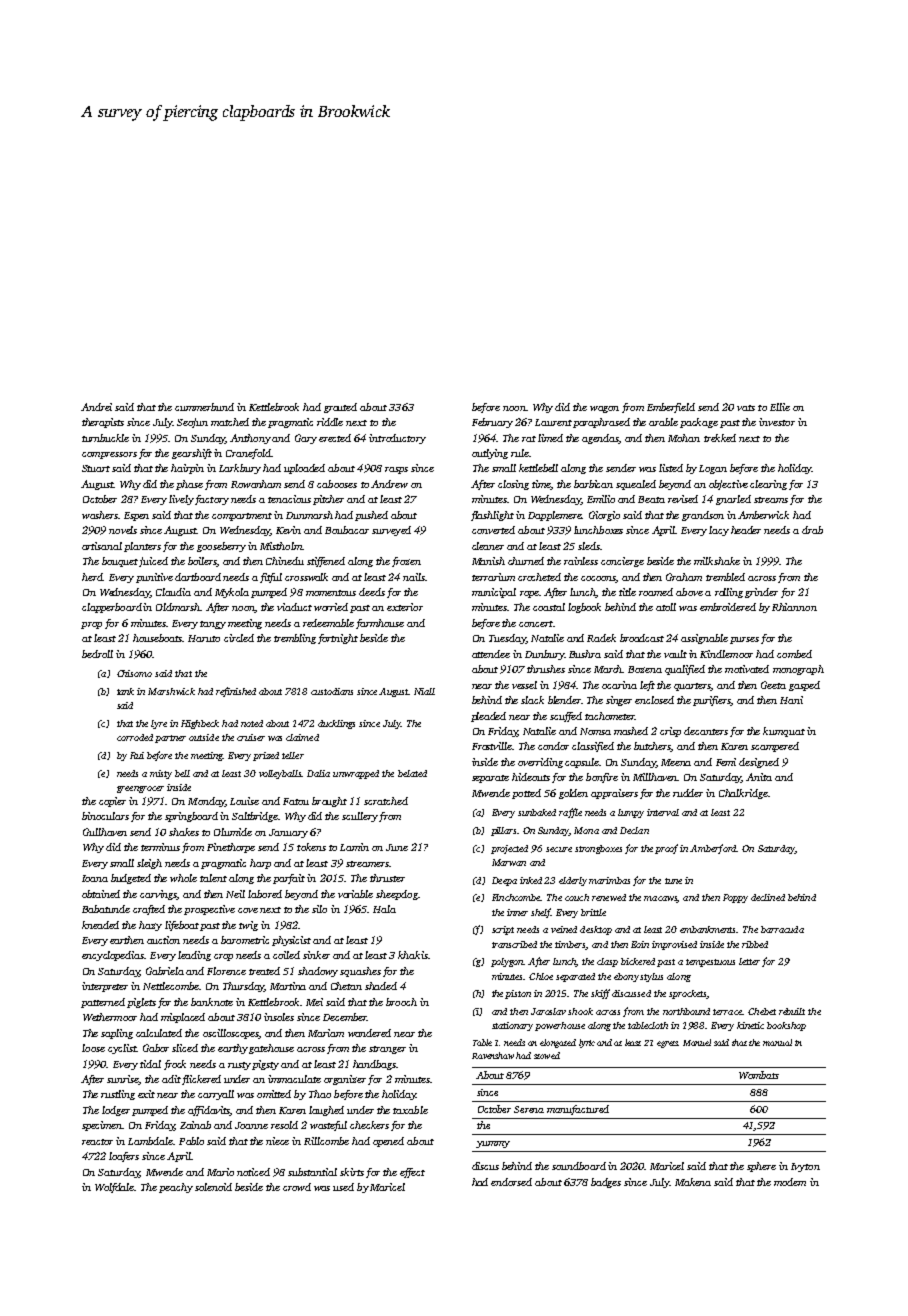 The width and height of the page is (908, 1316). Describe the element at coordinates (176, 1188) in the page. I see `peachy` at that location.
